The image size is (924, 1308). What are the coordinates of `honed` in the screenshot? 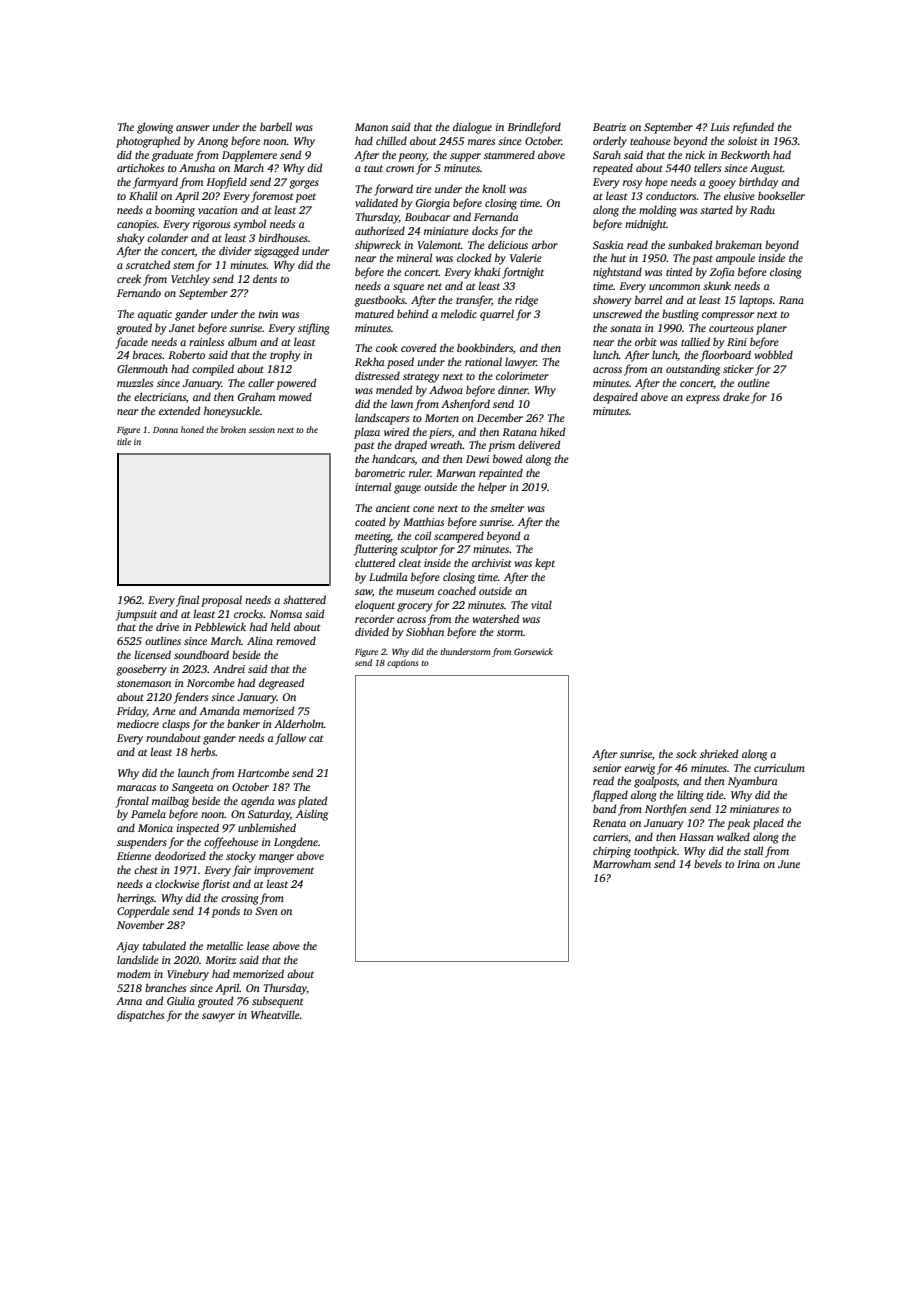 It's located at (192, 429).
